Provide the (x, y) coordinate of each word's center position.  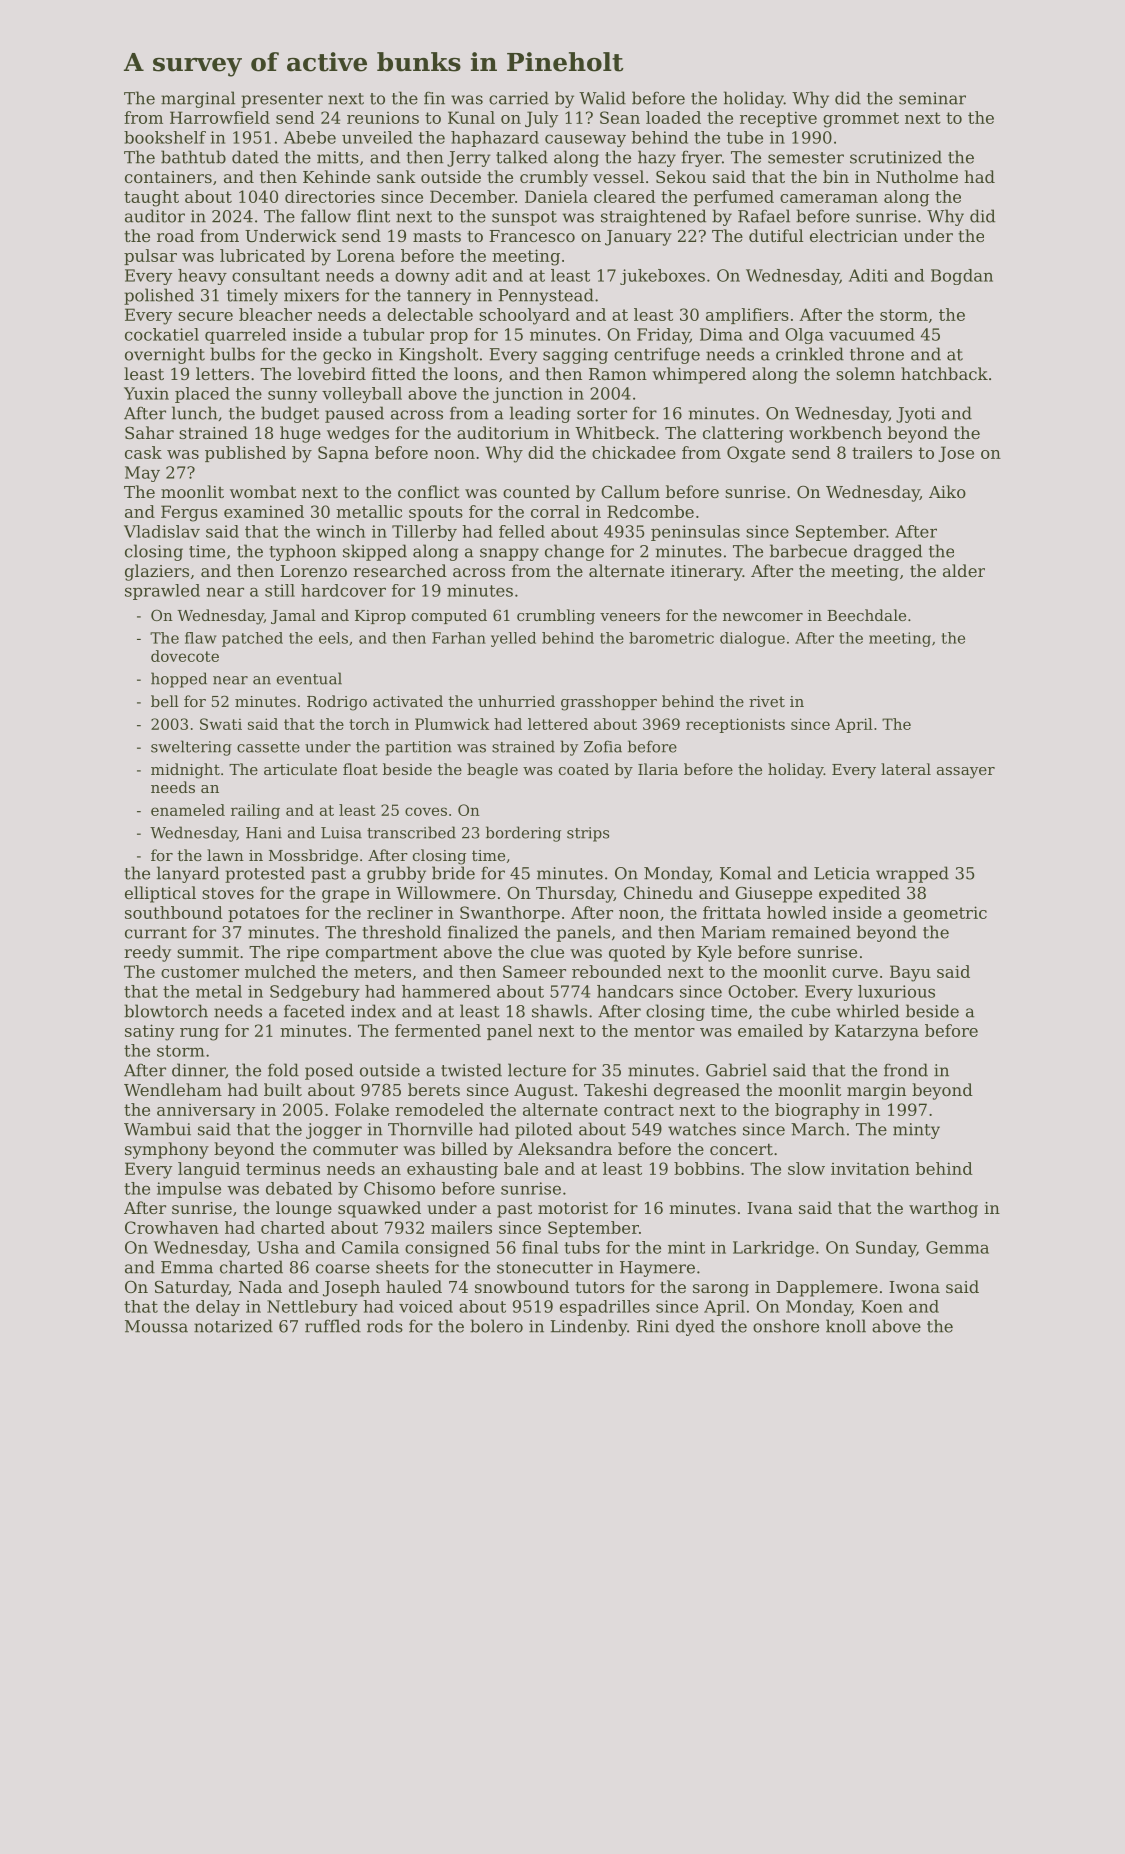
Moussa (156, 1326)
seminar (932, 98)
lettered (558, 724)
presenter (282, 100)
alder (964, 570)
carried (519, 98)
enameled (188, 810)
